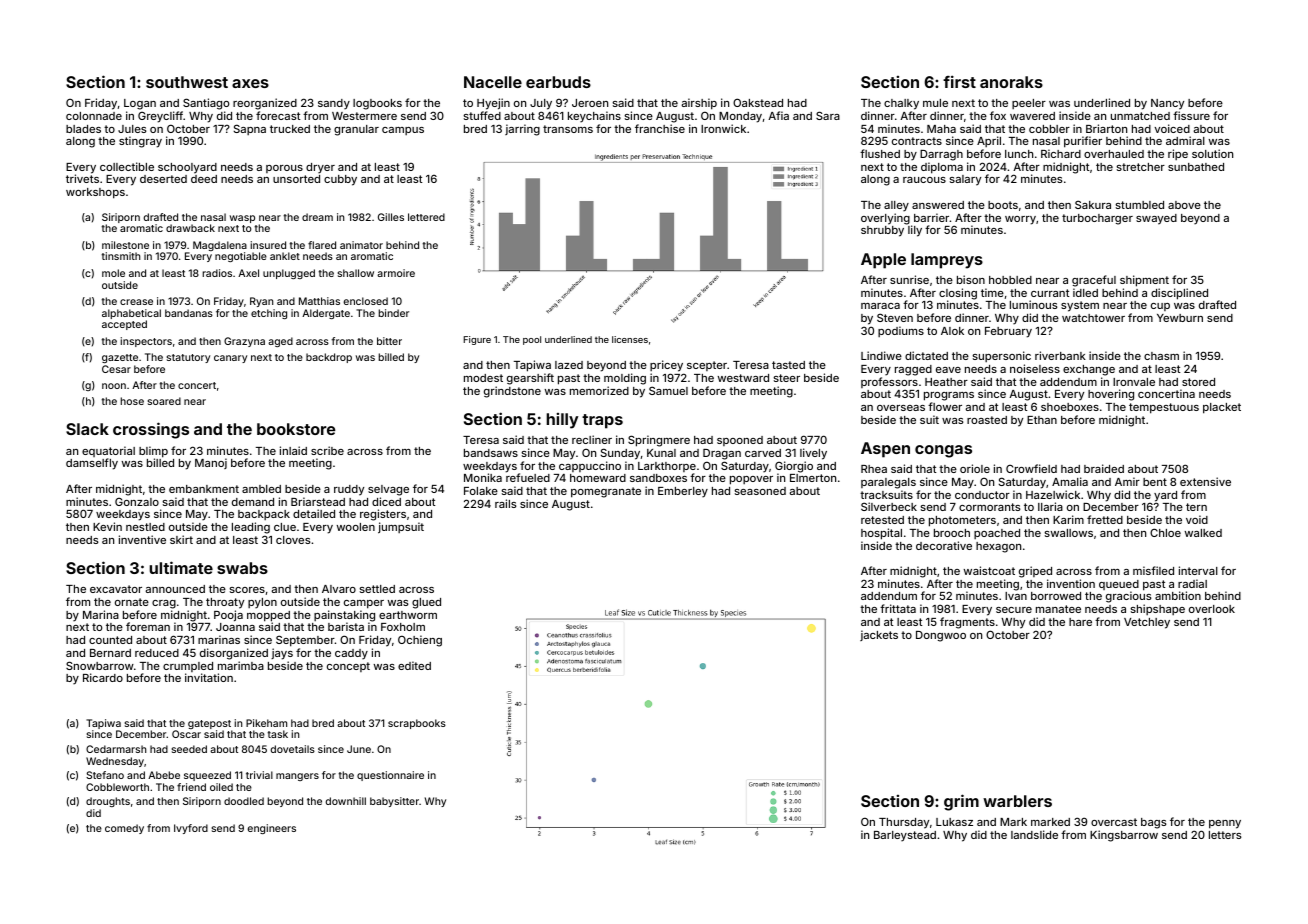 The image size is (1308, 924). I want to click on interval, so click(1198, 570).
